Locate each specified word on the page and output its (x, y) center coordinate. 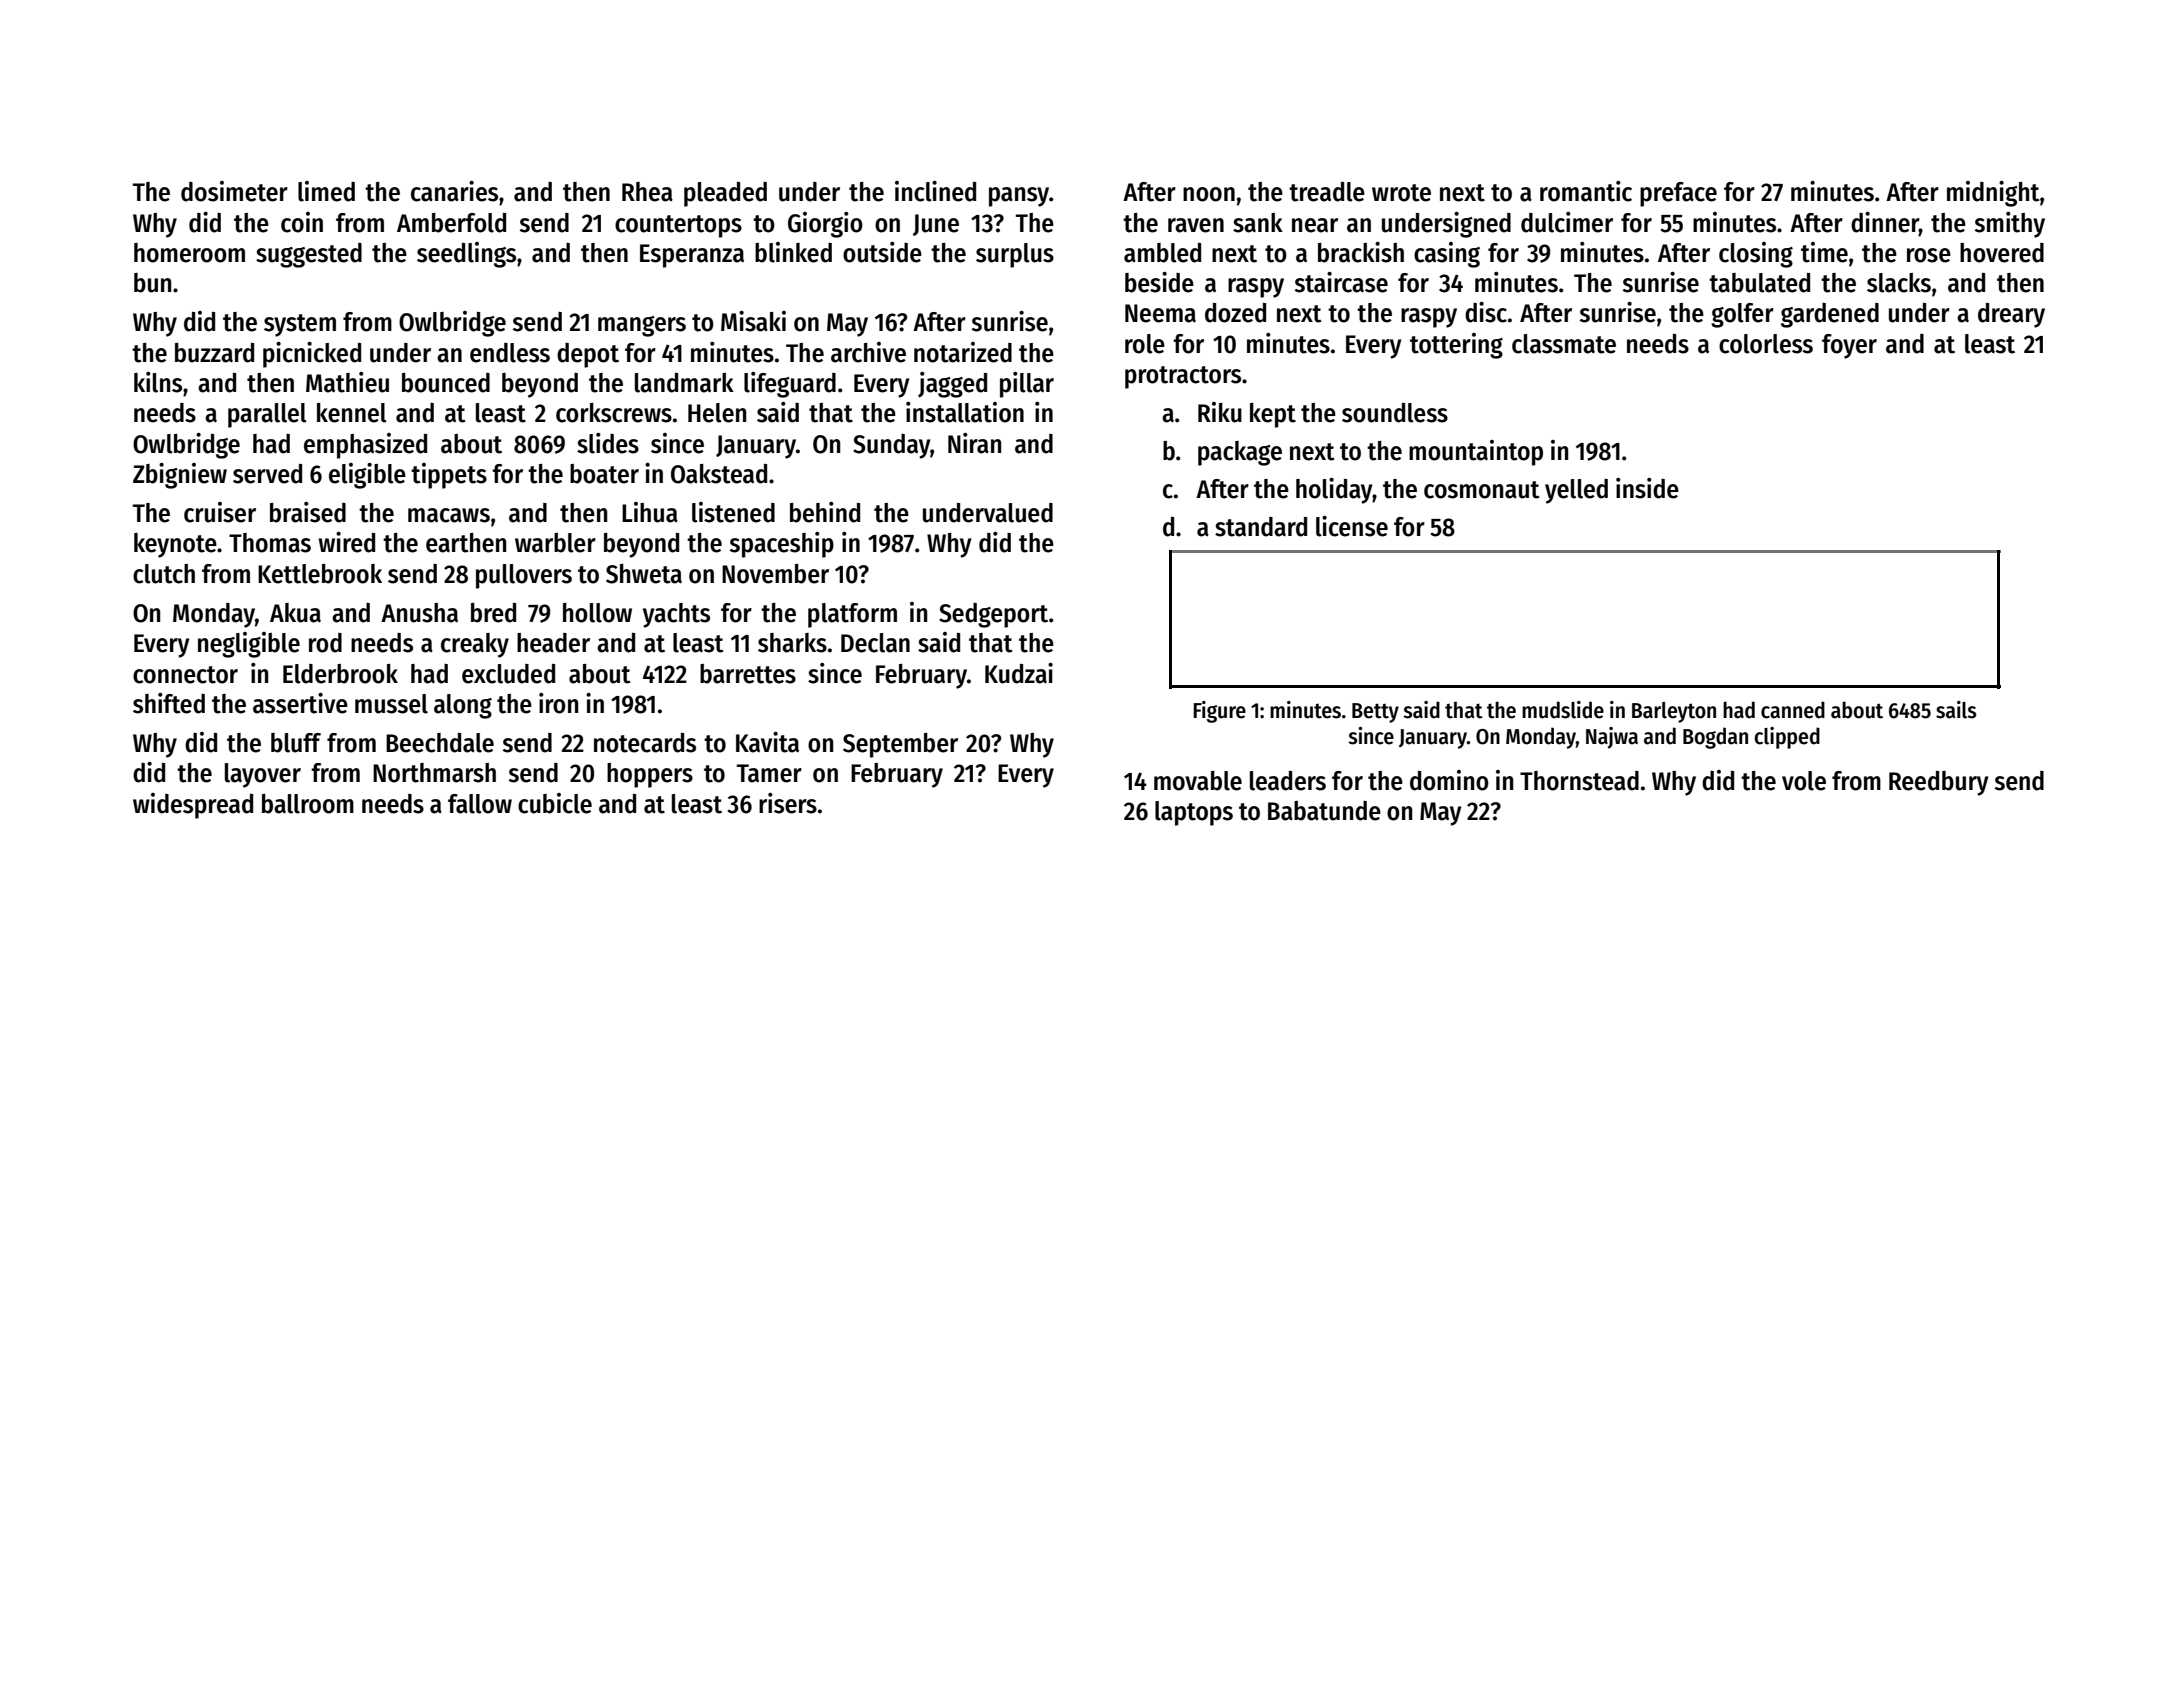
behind (825, 512)
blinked (793, 252)
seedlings (466, 255)
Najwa (1612, 738)
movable (1198, 781)
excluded (508, 674)
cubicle (555, 803)
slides (608, 443)
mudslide (1563, 710)
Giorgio (825, 225)
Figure (1219, 712)
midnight (1993, 194)
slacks (1899, 283)
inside (1647, 488)
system (300, 325)
